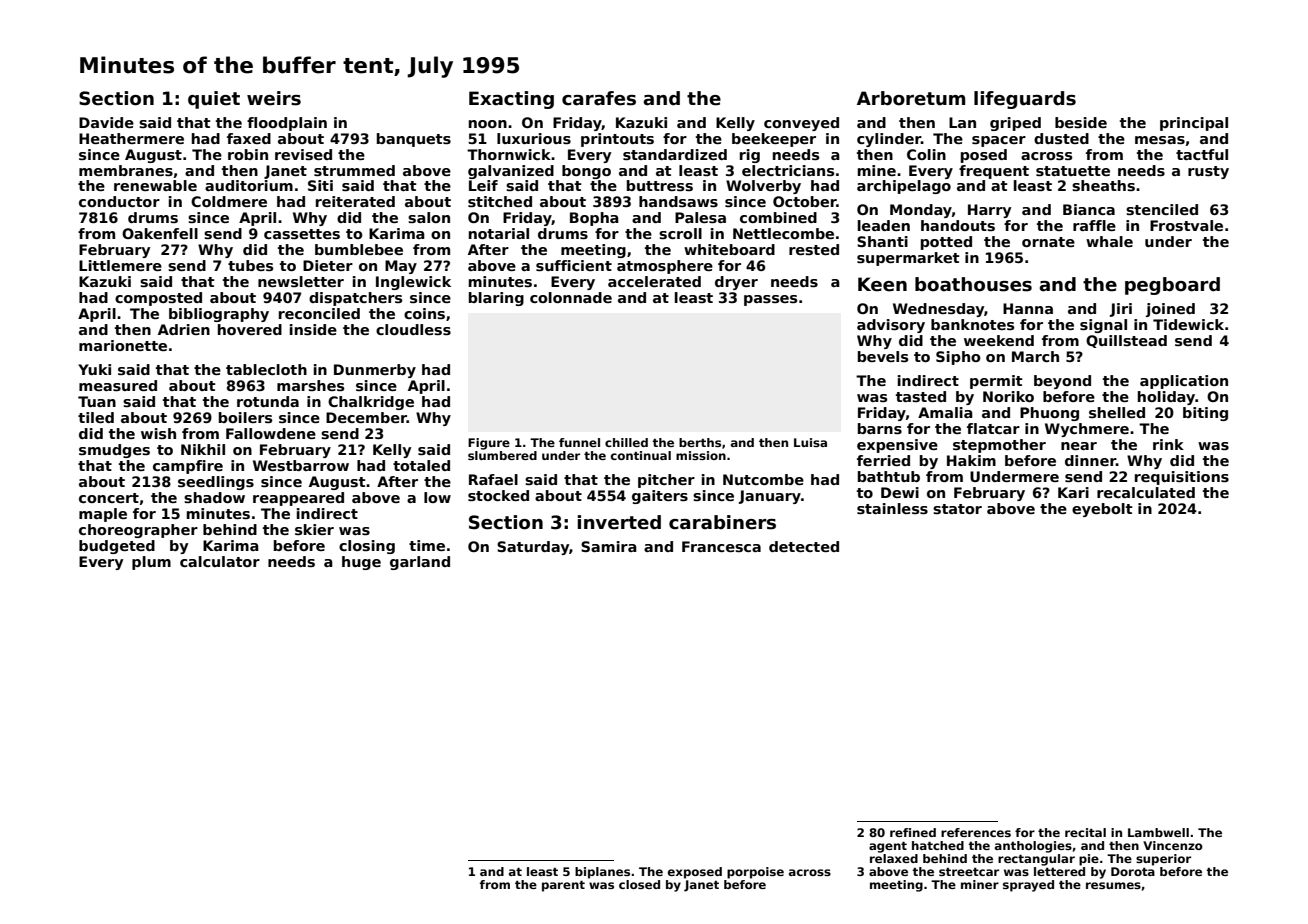 The height and width of the screenshot is (924, 1308). I want to click on recalculated, so click(1146, 492).
